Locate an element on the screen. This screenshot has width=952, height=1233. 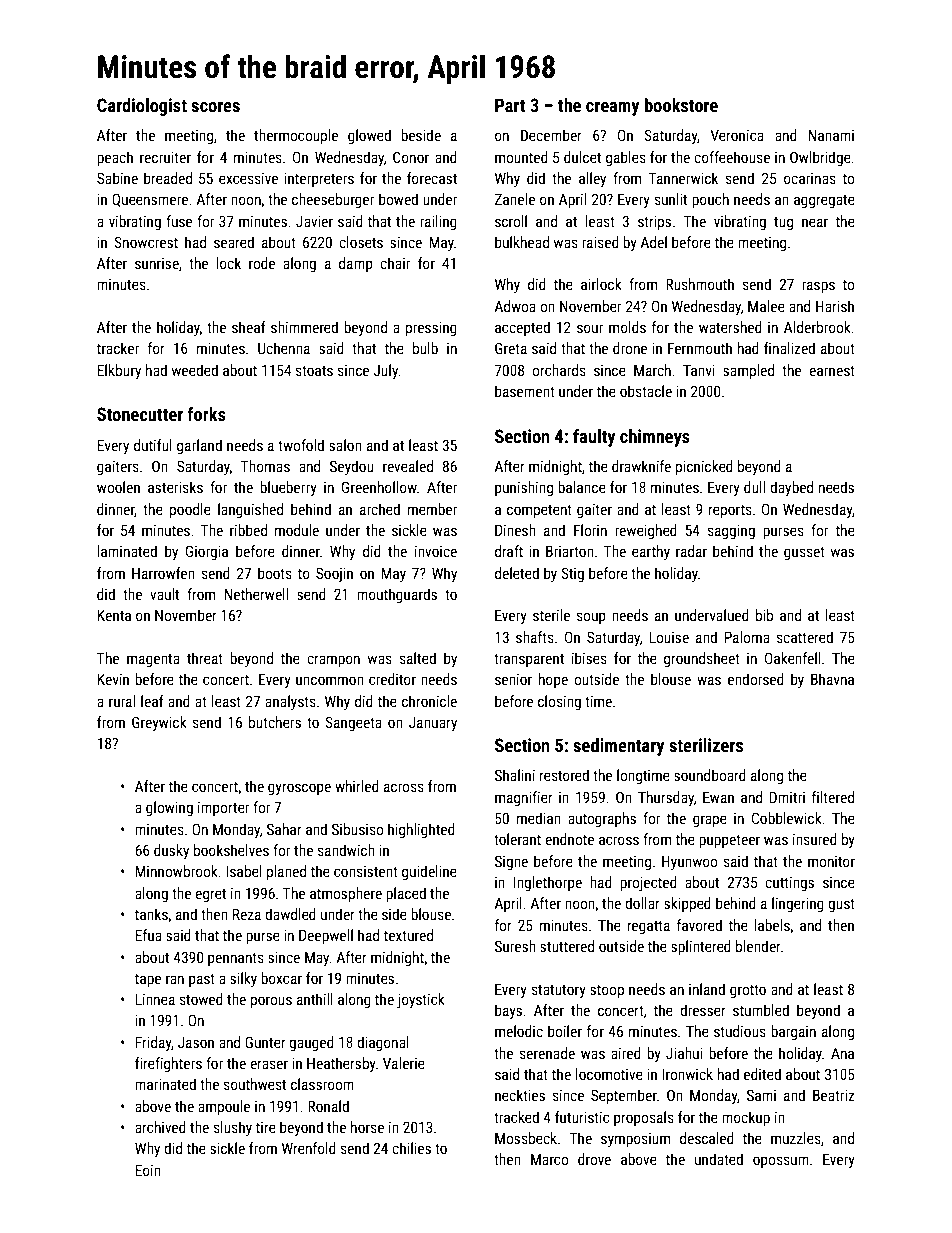
near is located at coordinates (815, 222).
